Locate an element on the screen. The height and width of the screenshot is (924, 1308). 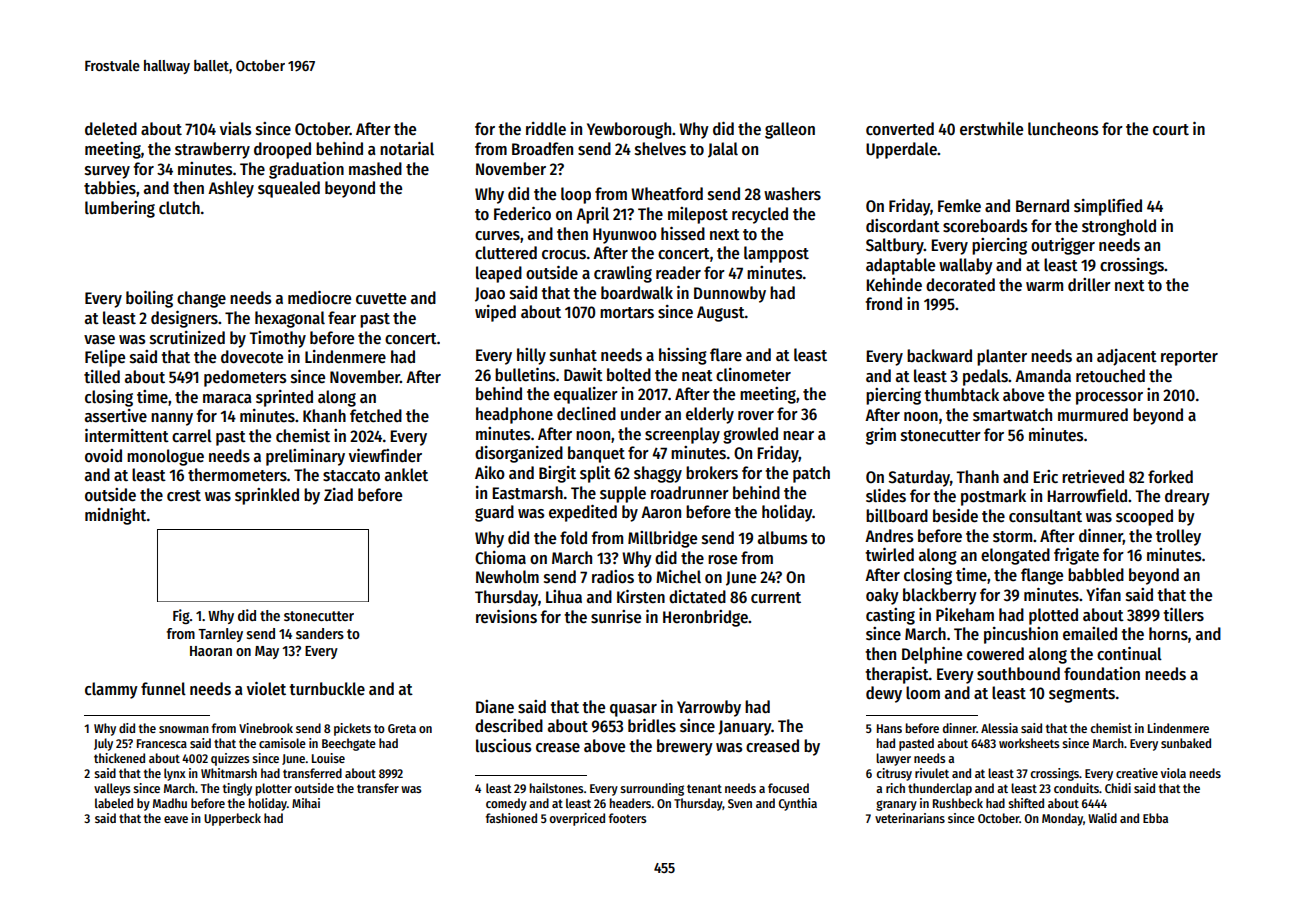
washers is located at coordinates (792, 194).
